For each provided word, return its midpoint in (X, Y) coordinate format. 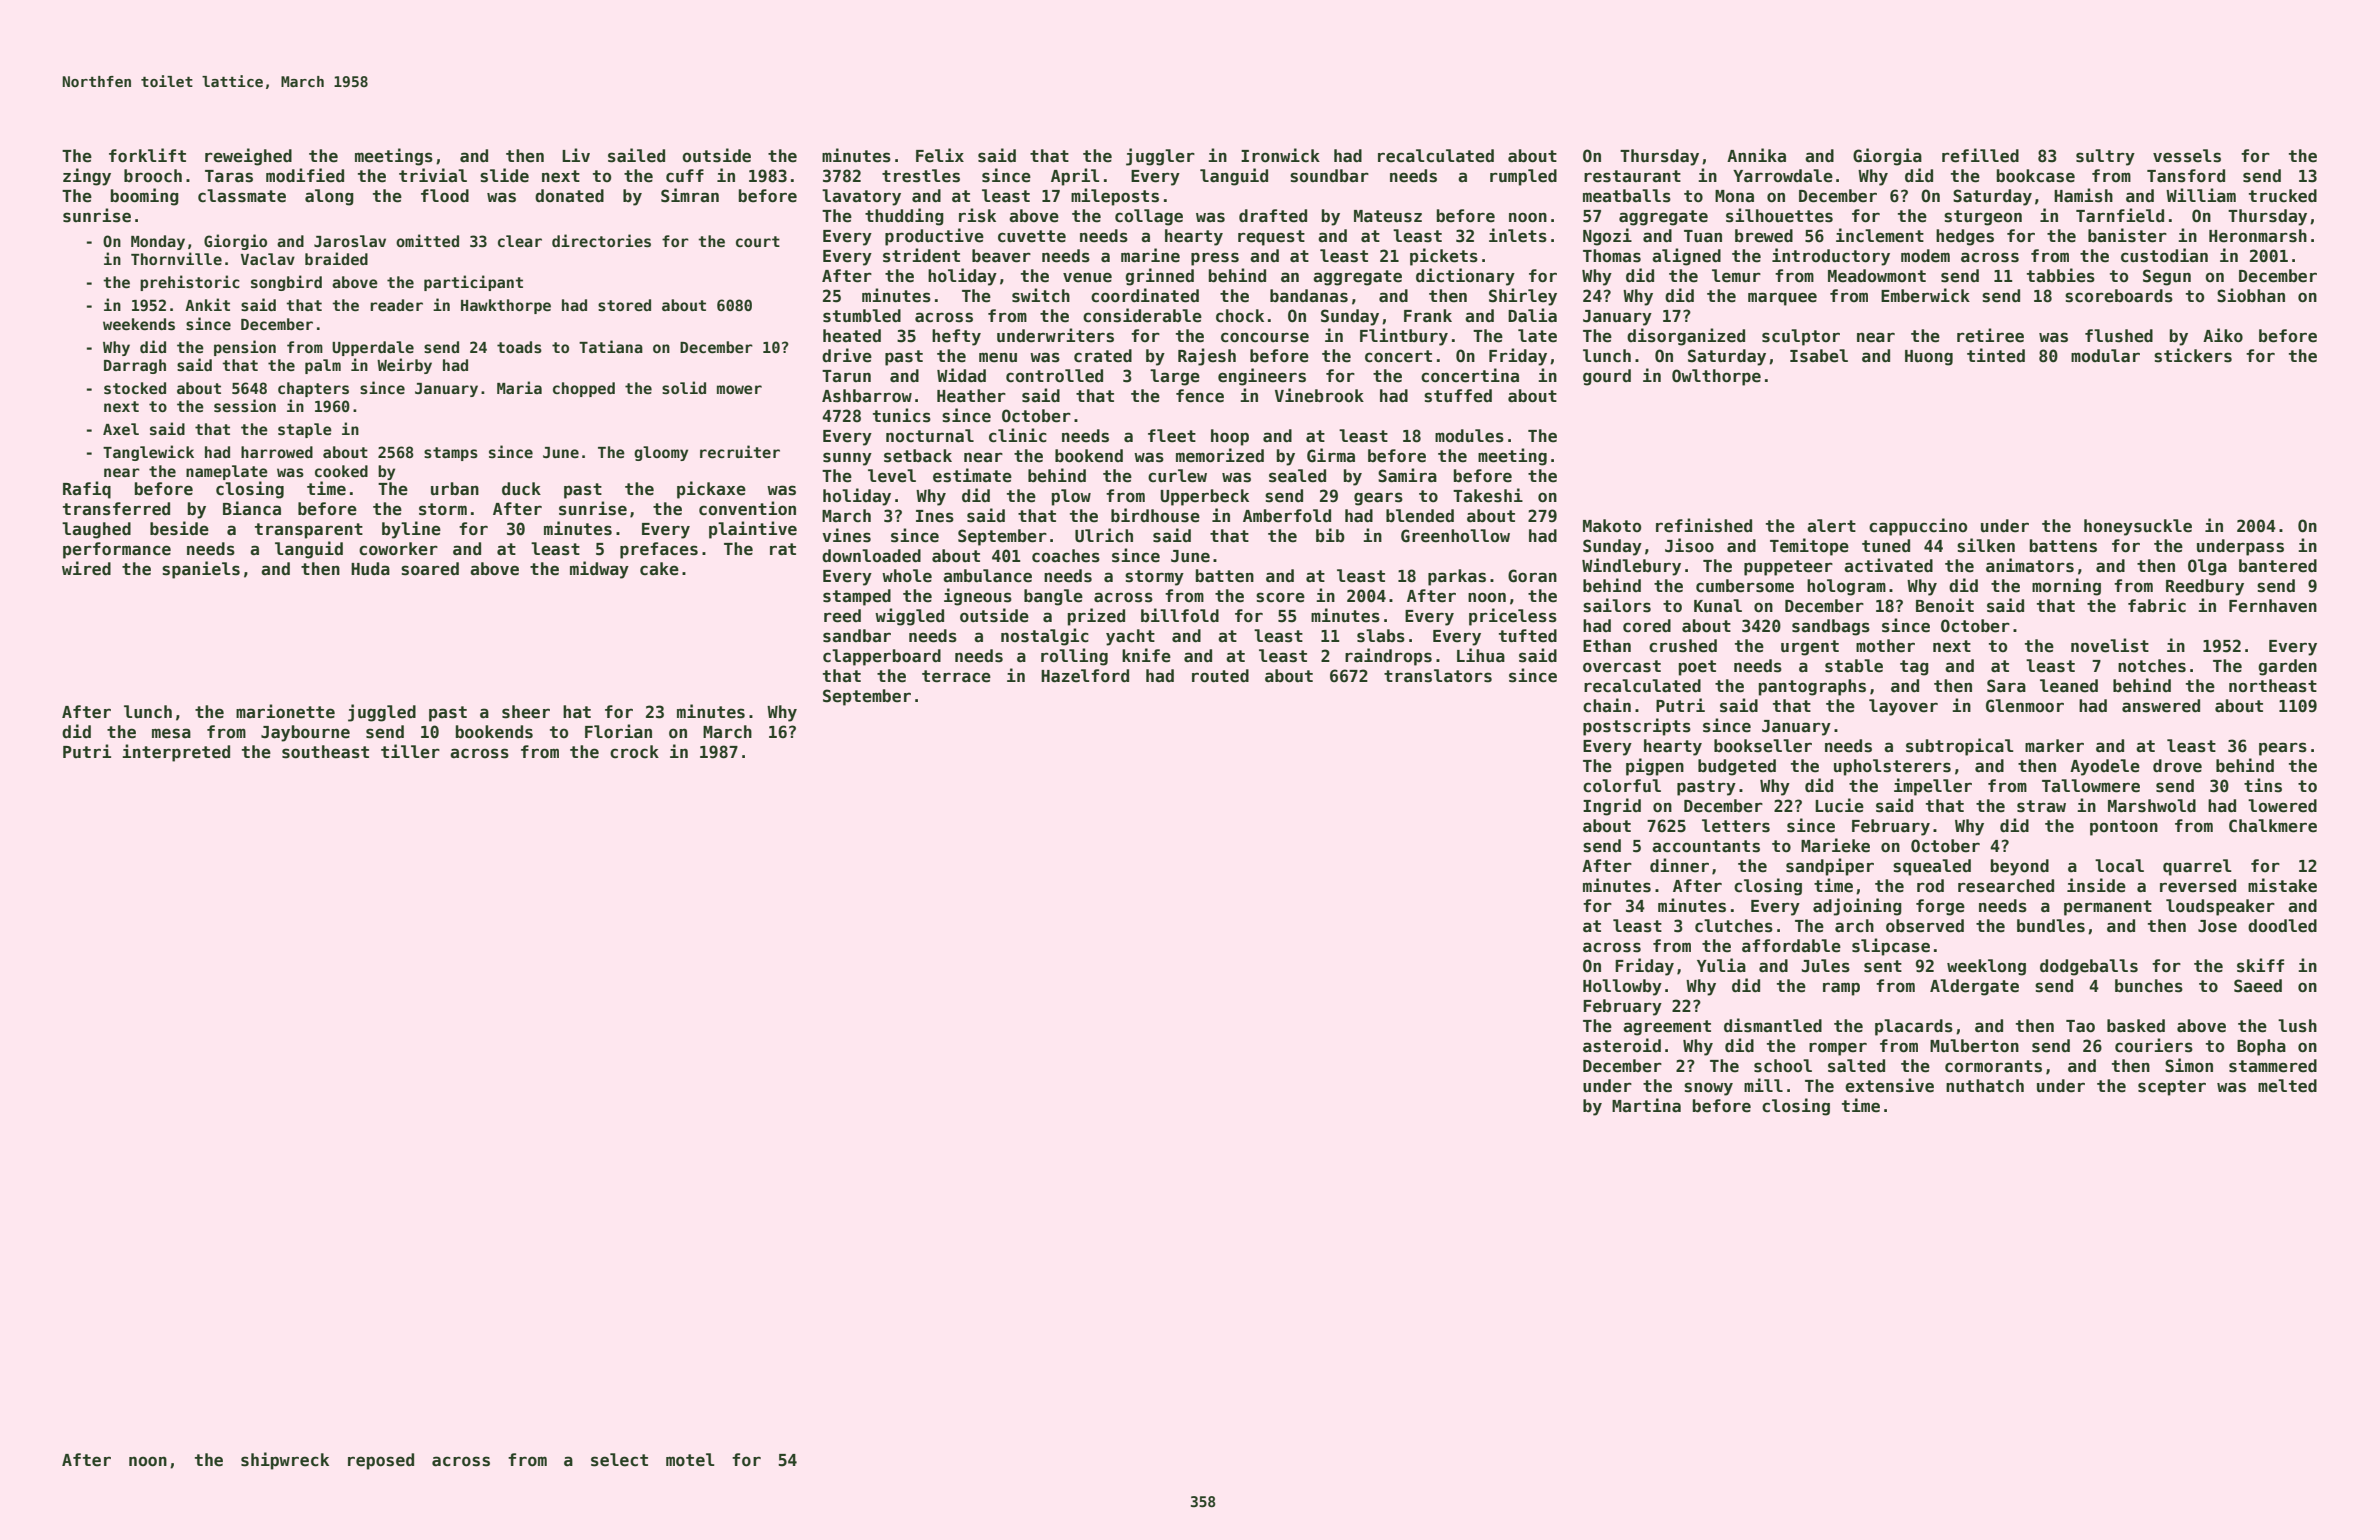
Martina (1646, 1105)
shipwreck (285, 1461)
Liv (576, 155)
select (619, 1460)
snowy (1708, 1089)
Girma (1331, 455)
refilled (1980, 155)
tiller (410, 751)
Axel (121, 429)
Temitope (1809, 547)
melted (2287, 1086)
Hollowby (1622, 987)
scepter (2172, 1088)
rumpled (1523, 177)
